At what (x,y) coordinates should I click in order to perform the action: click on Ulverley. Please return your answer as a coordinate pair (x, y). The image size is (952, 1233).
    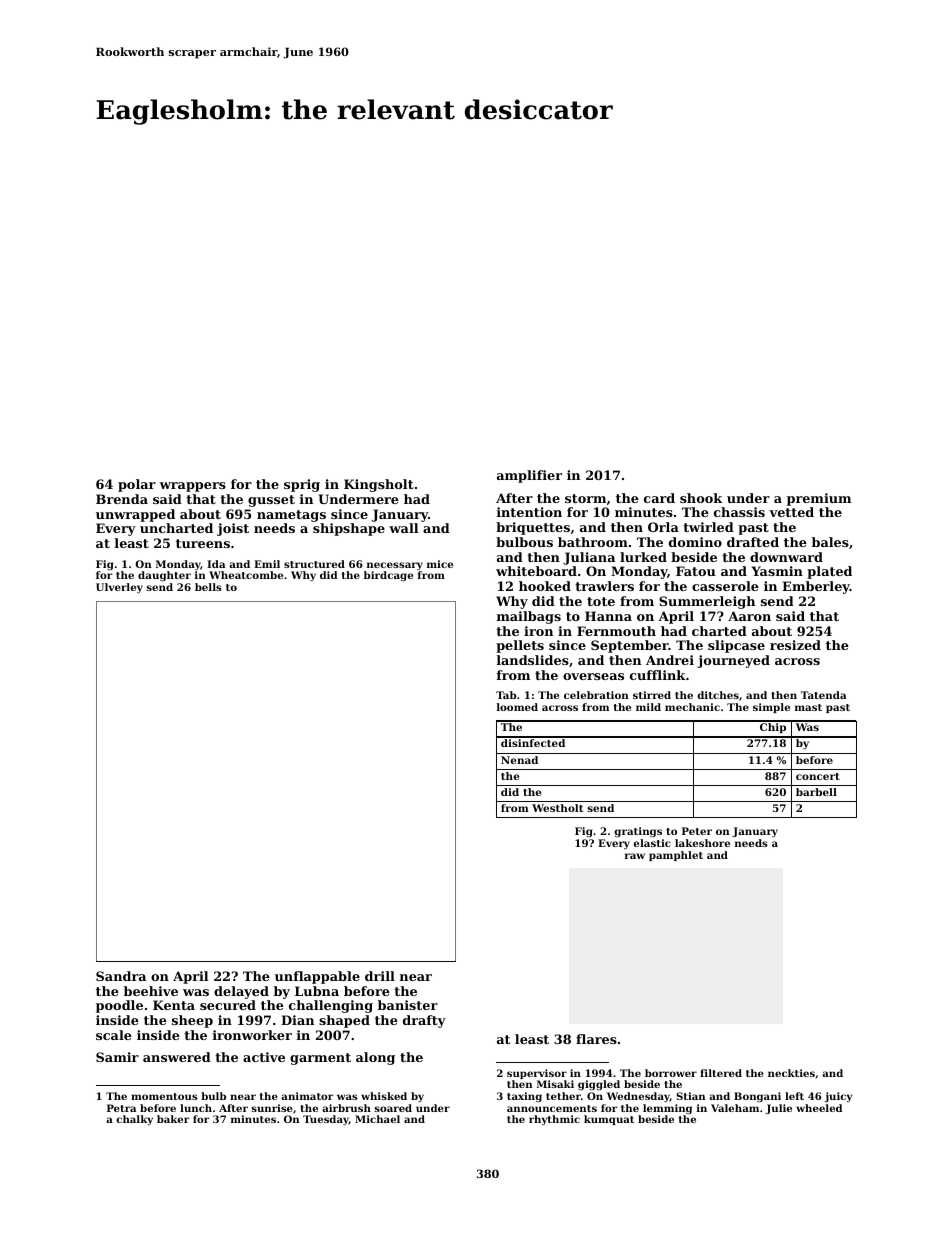
    Looking at the image, I should click on (119, 588).
